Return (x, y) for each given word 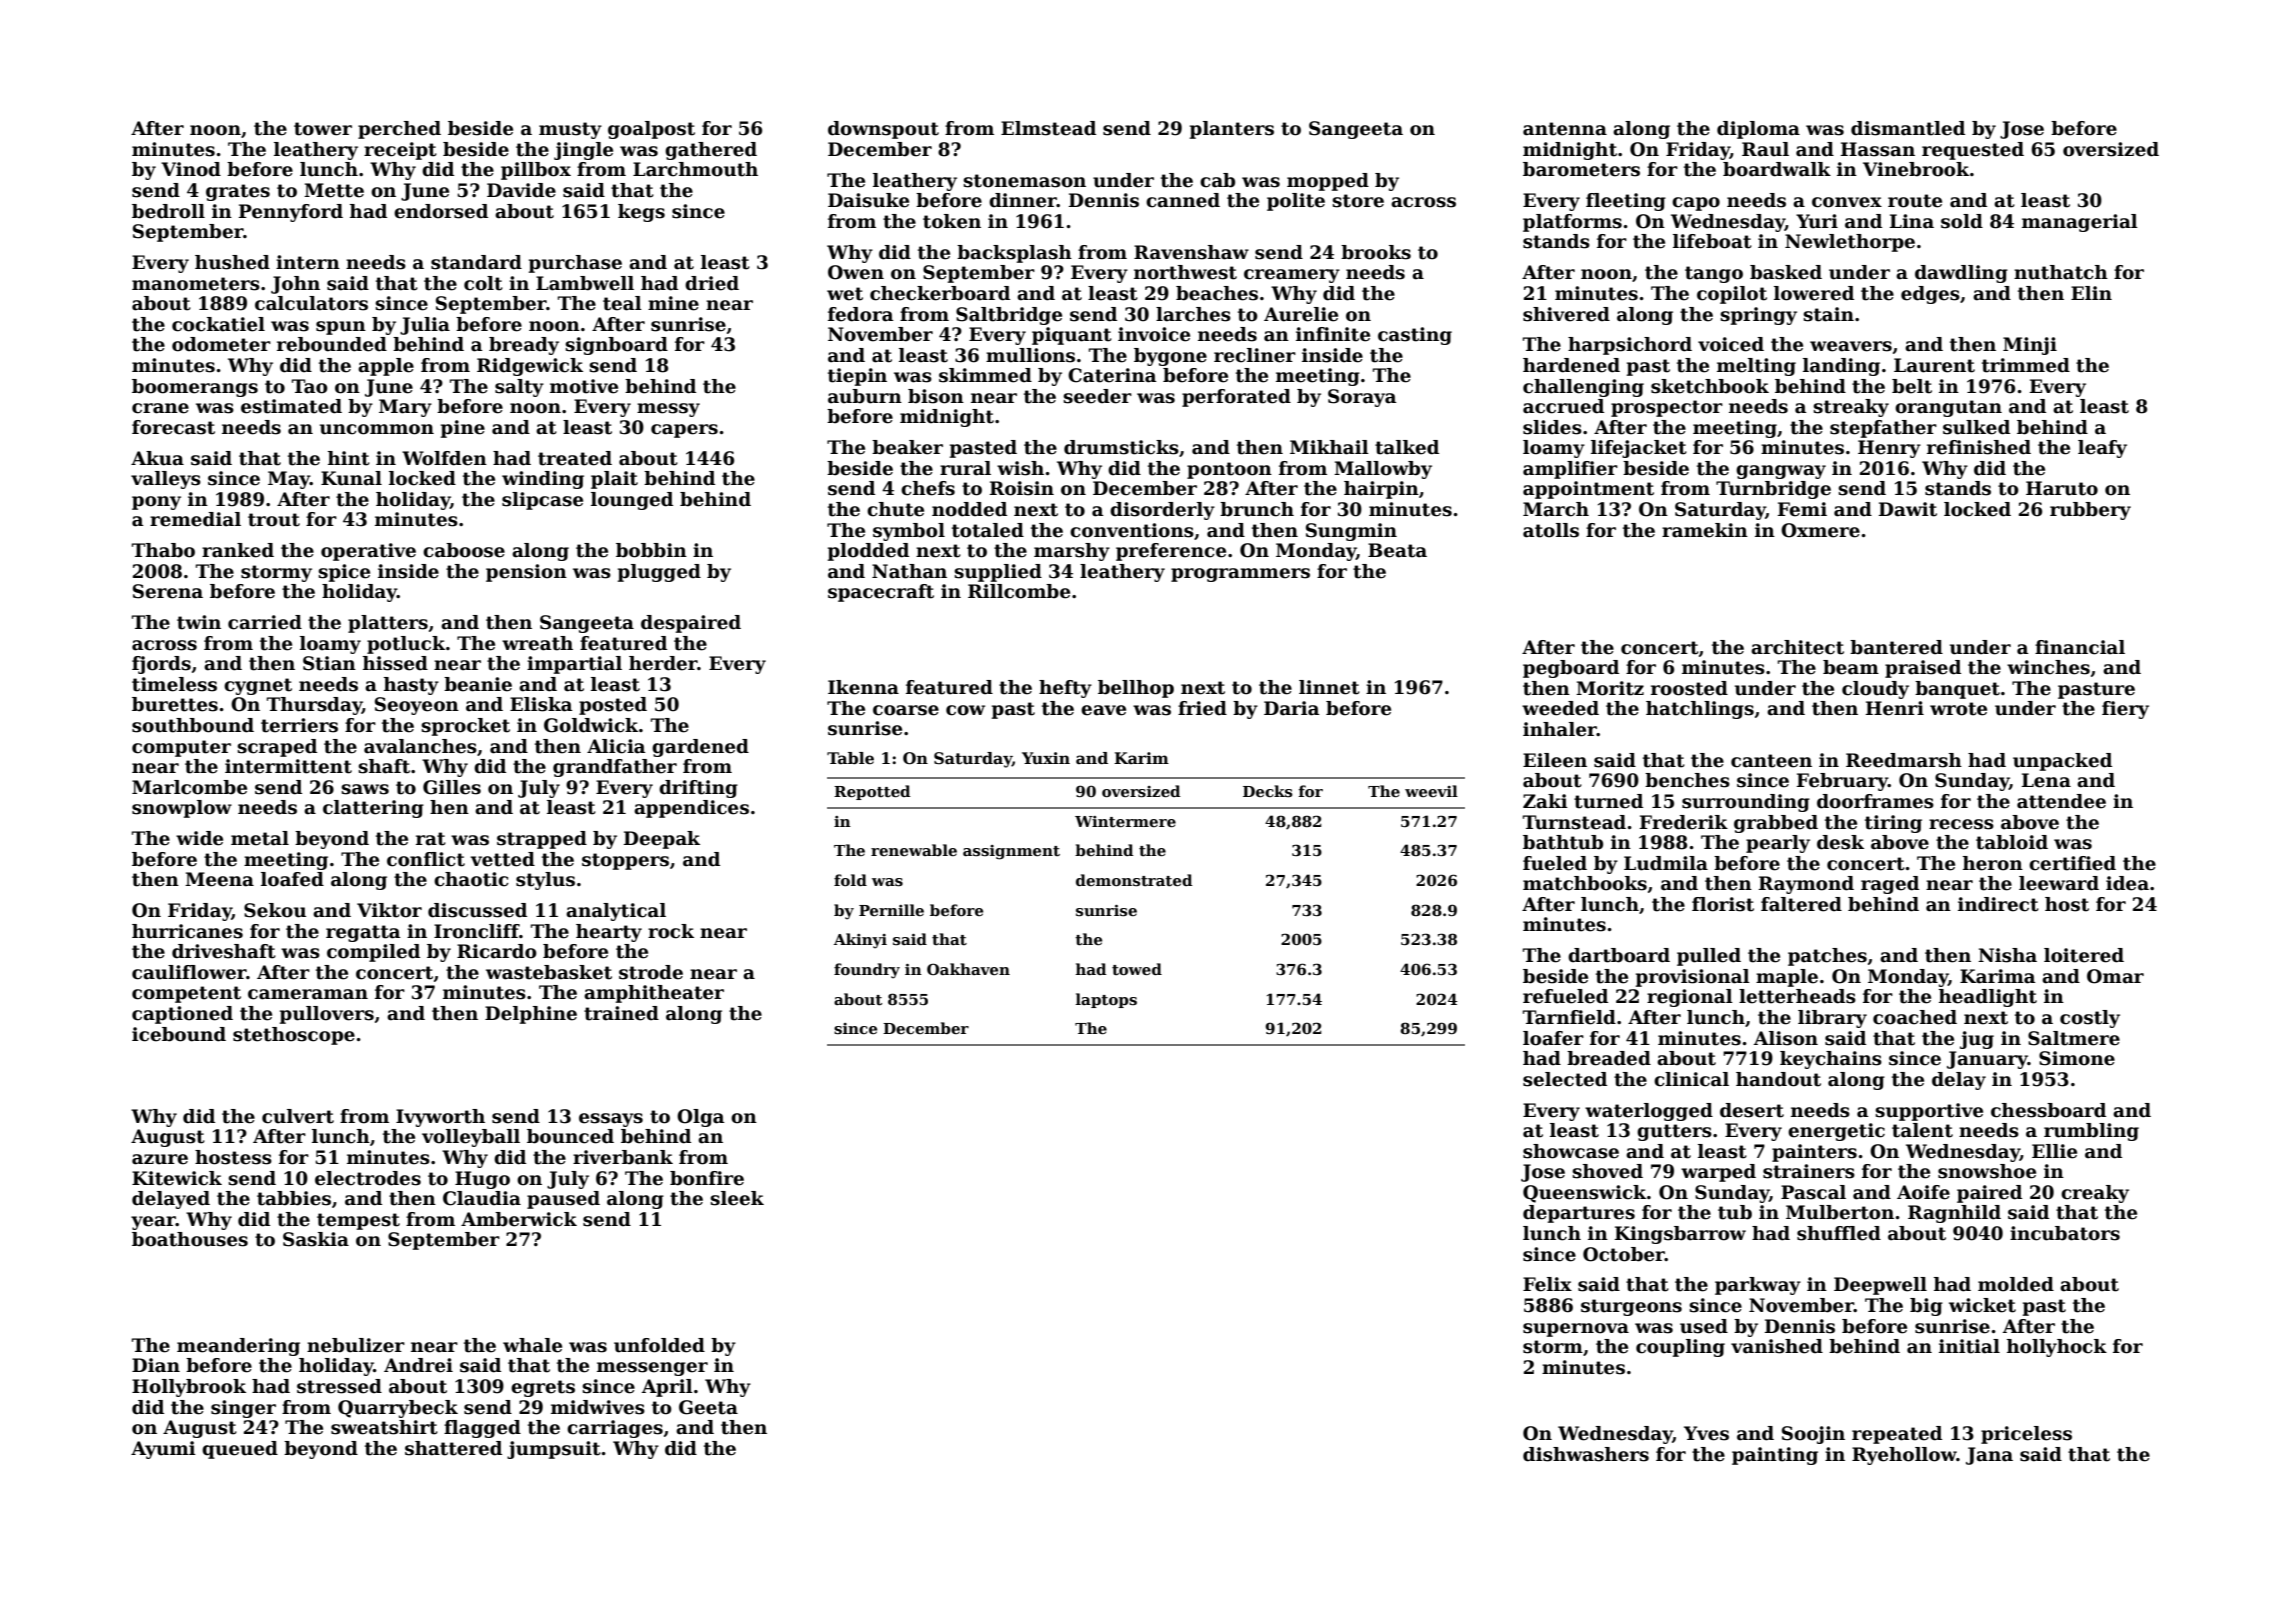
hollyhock (2057, 1348)
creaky (2095, 1194)
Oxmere (1820, 530)
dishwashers (1586, 1454)
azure (160, 1159)
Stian (329, 663)
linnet (1329, 687)
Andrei (418, 1365)
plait (614, 480)
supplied (998, 573)
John (295, 285)
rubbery (2090, 511)
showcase (1571, 1151)
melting (1756, 367)
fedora (861, 314)
